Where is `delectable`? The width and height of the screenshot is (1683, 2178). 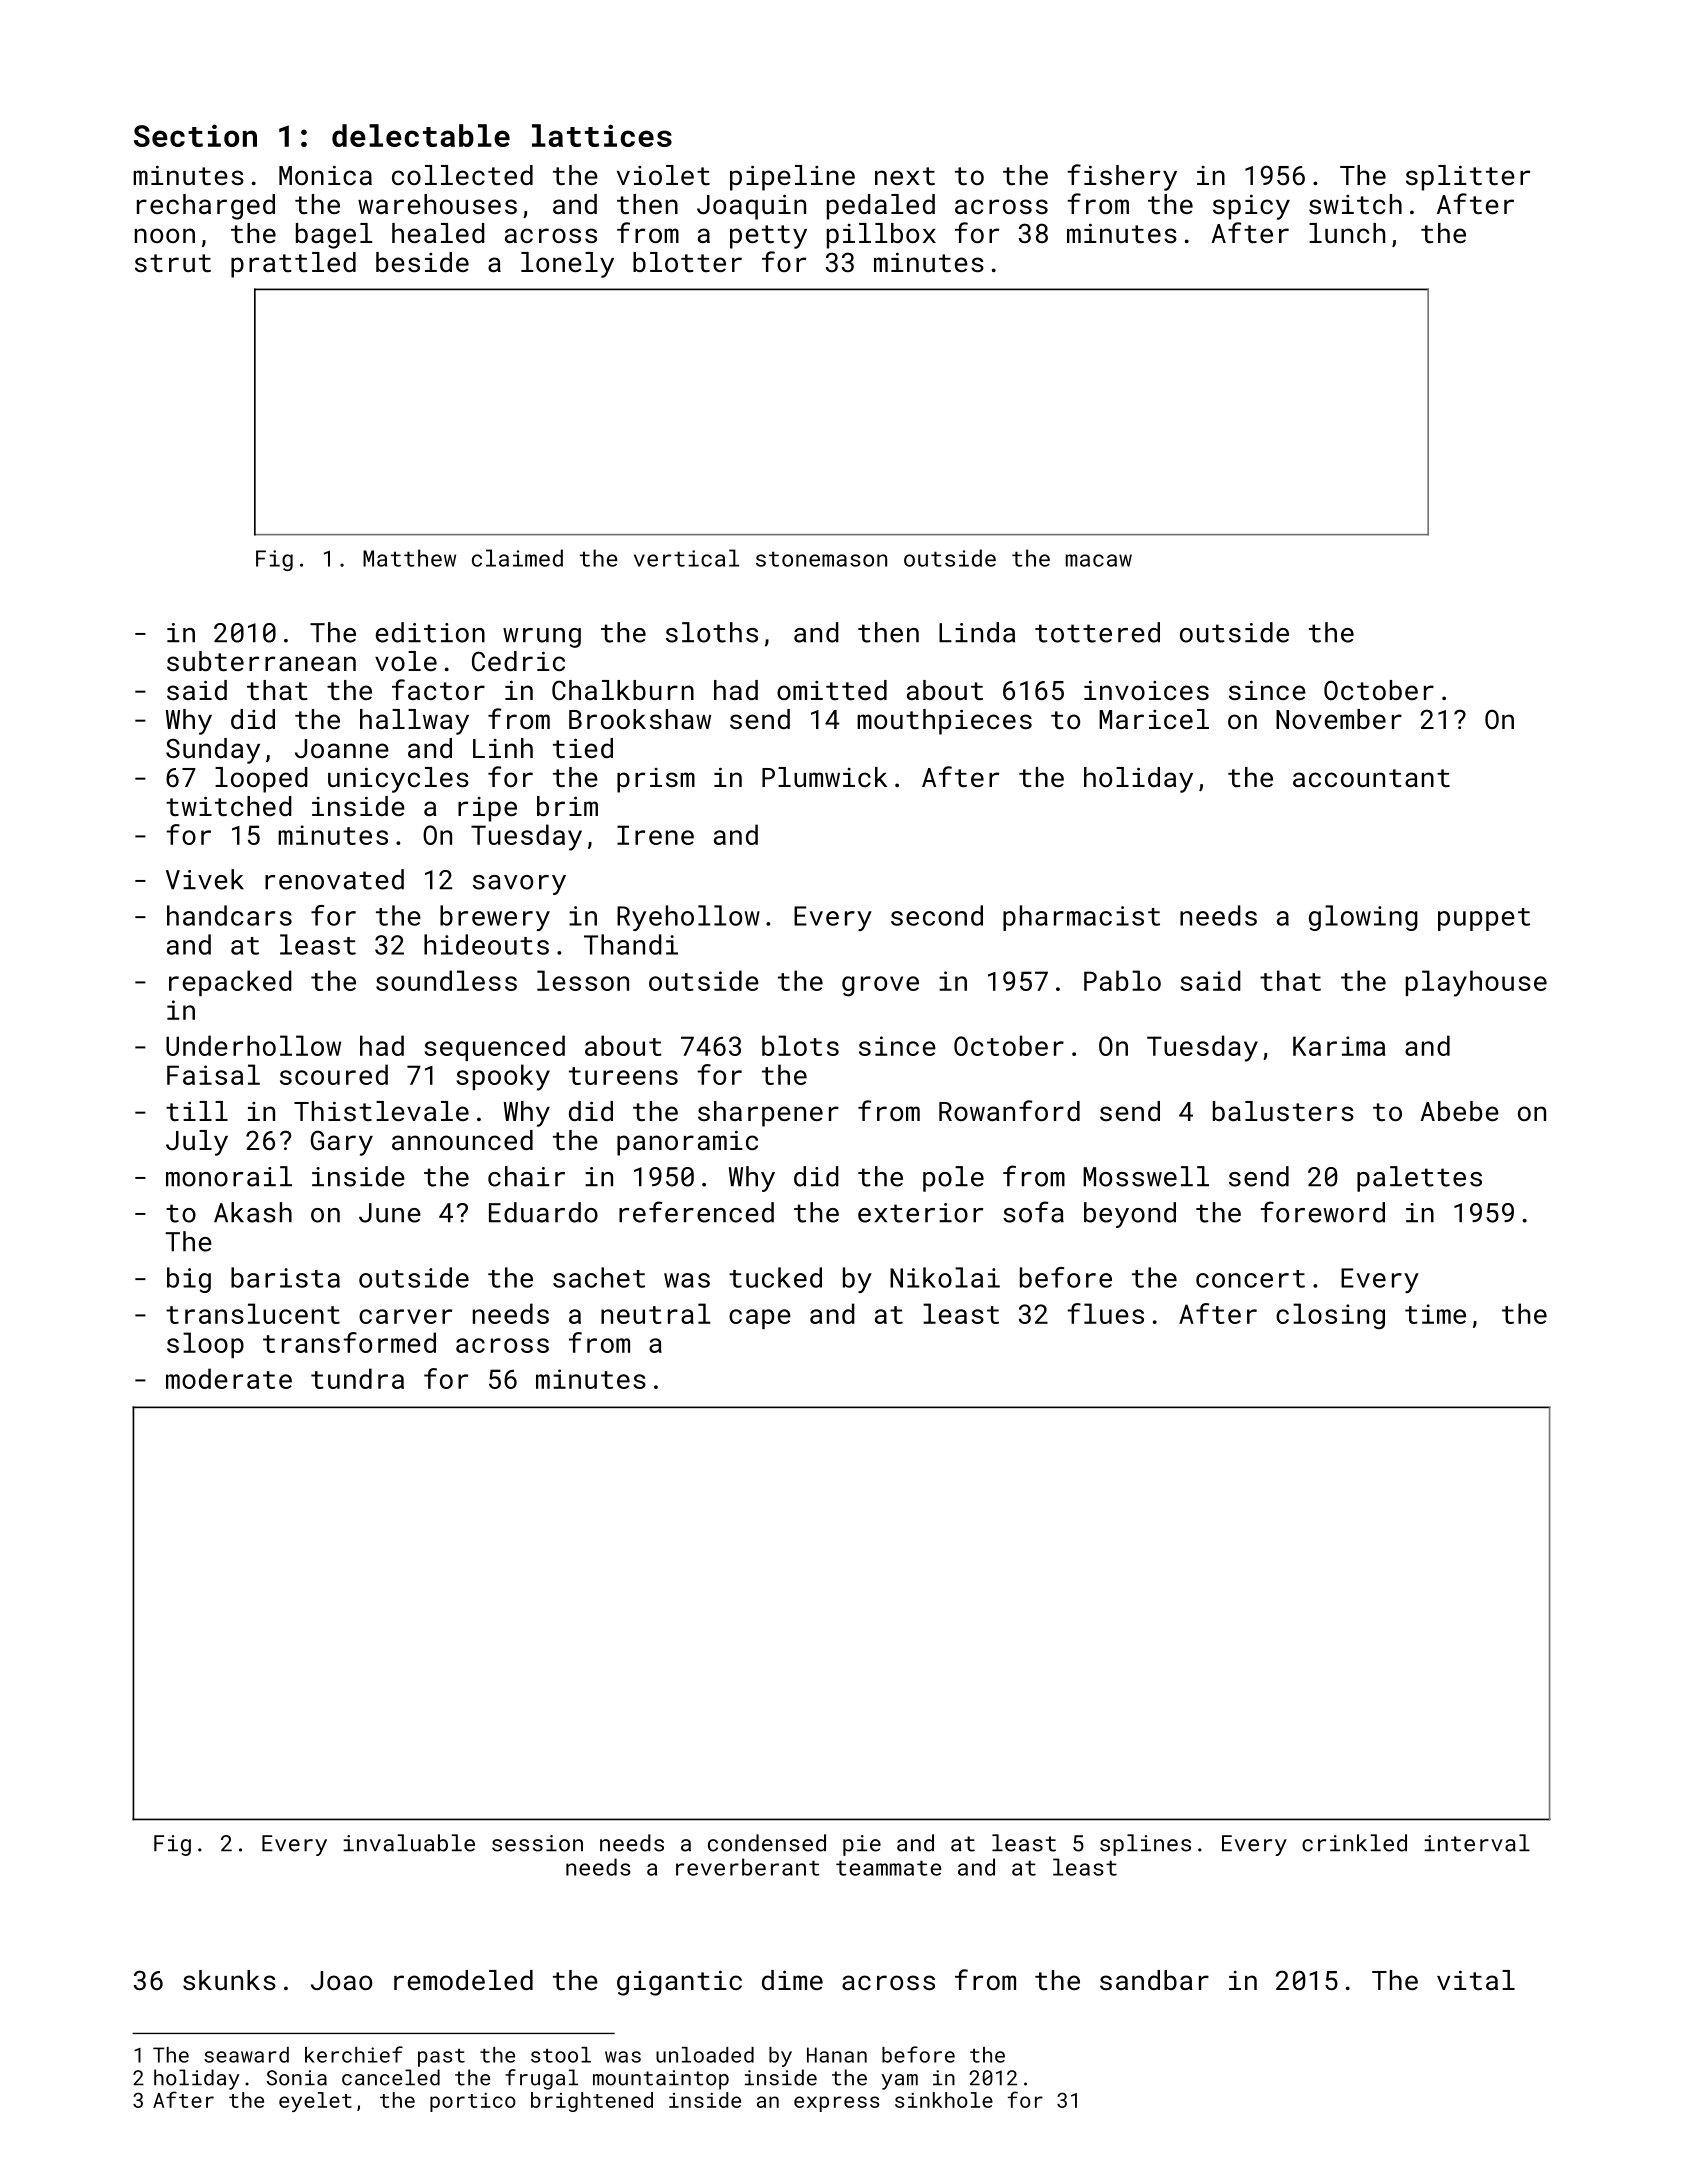 delectable is located at coordinates (421, 135).
